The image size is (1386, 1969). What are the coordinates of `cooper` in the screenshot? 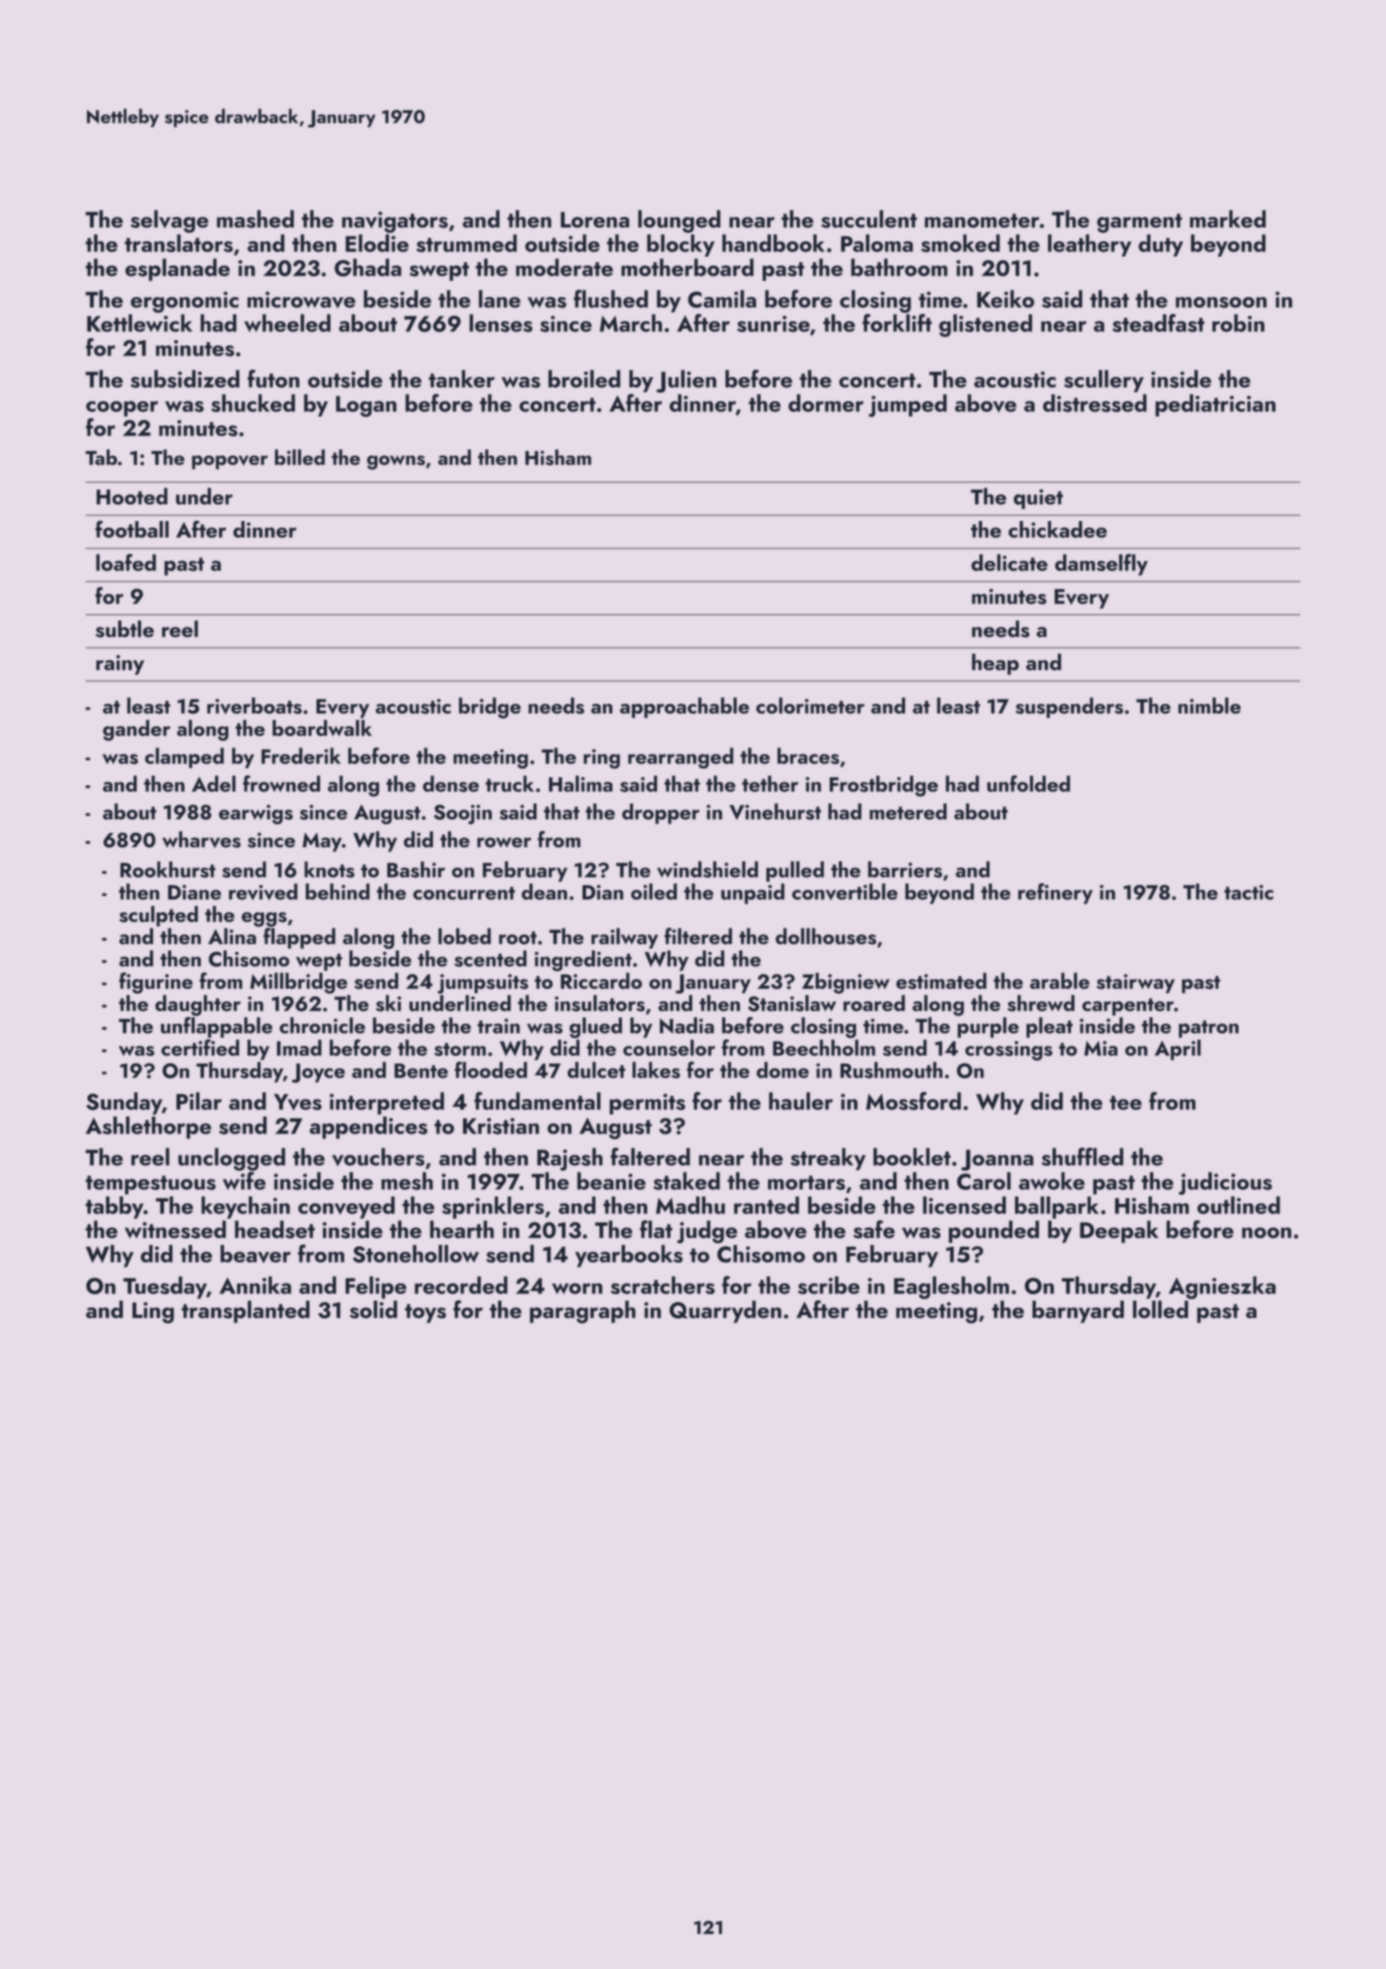 It's located at (122, 409).
